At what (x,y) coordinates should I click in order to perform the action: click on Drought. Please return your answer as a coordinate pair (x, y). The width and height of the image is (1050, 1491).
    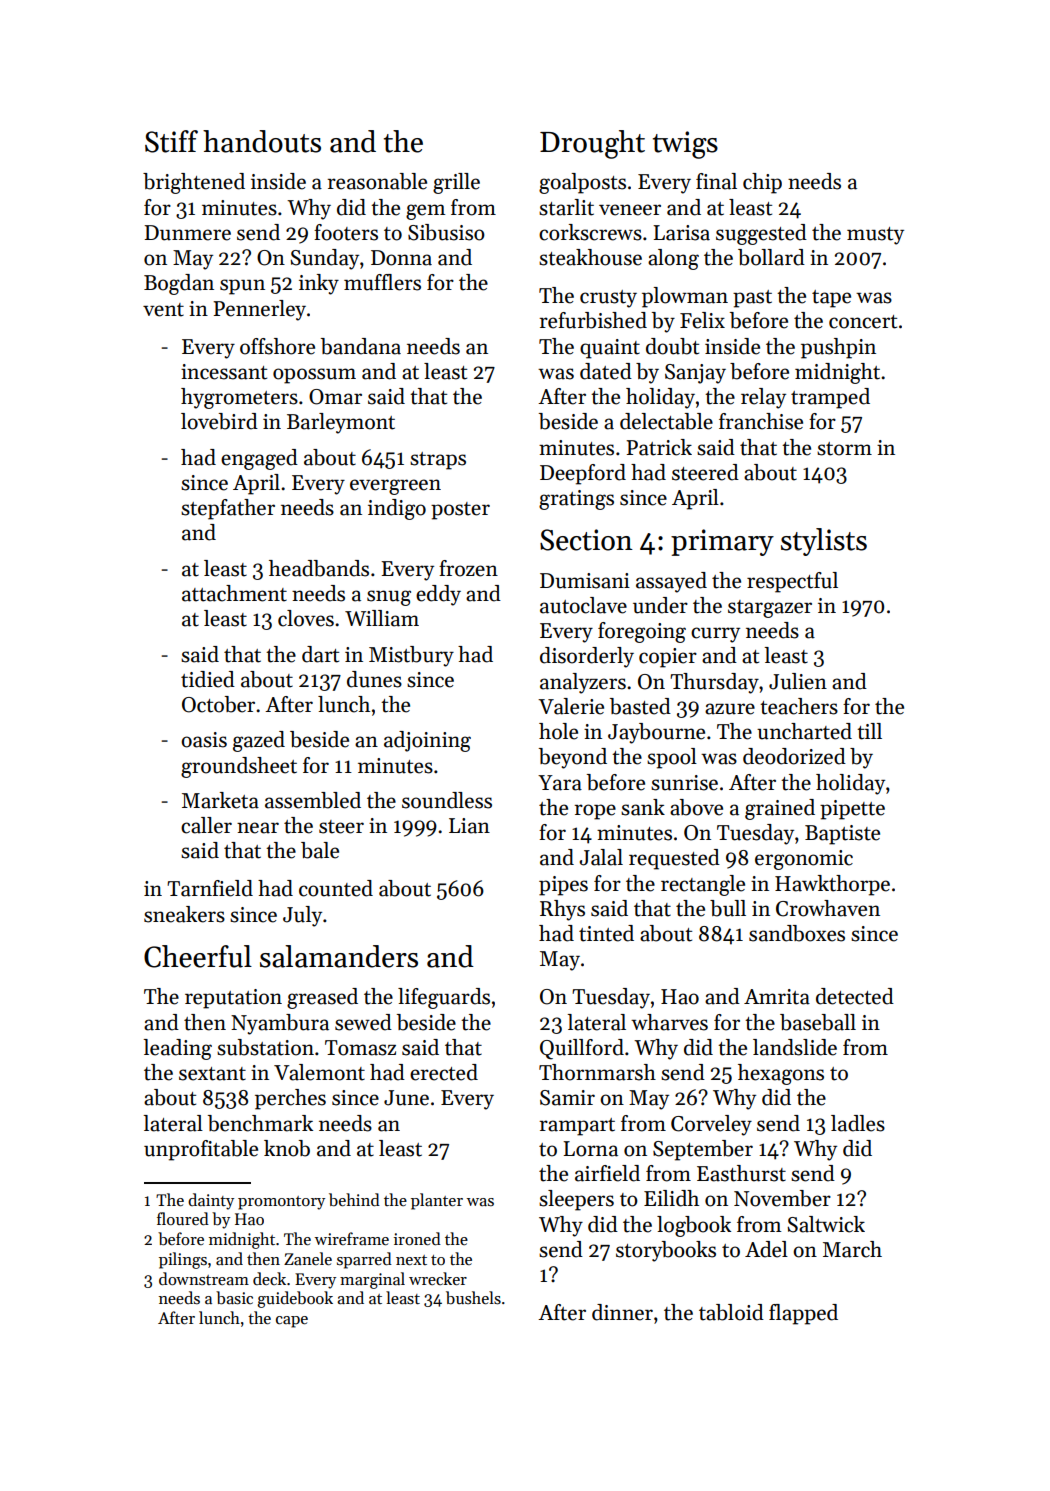
    Looking at the image, I should click on (592, 144).
